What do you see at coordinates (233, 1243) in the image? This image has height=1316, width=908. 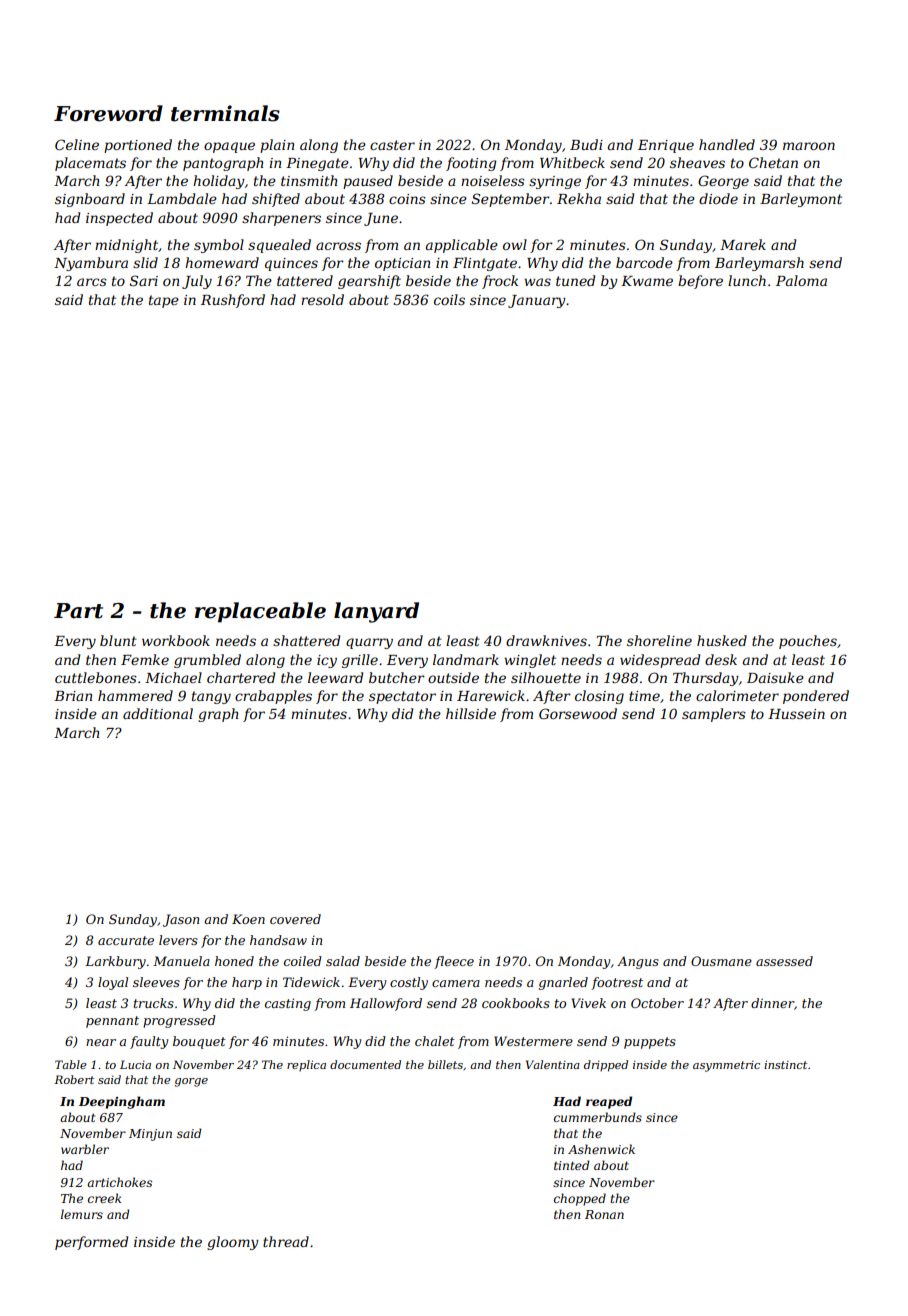 I see `gloomy` at bounding box center [233, 1243].
